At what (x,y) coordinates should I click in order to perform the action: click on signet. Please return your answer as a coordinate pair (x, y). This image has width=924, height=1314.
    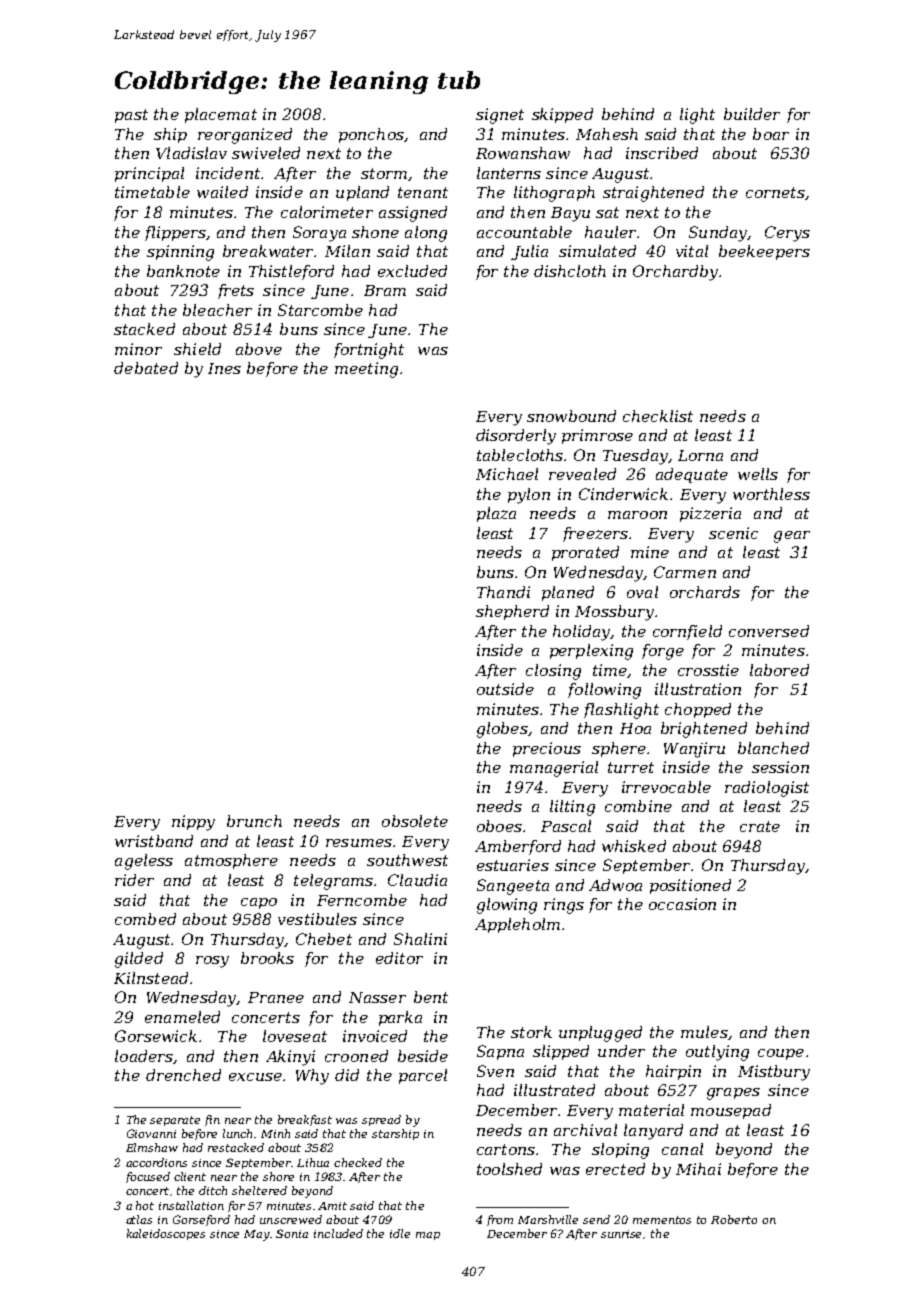
    Looking at the image, I should click on (500, 116).
